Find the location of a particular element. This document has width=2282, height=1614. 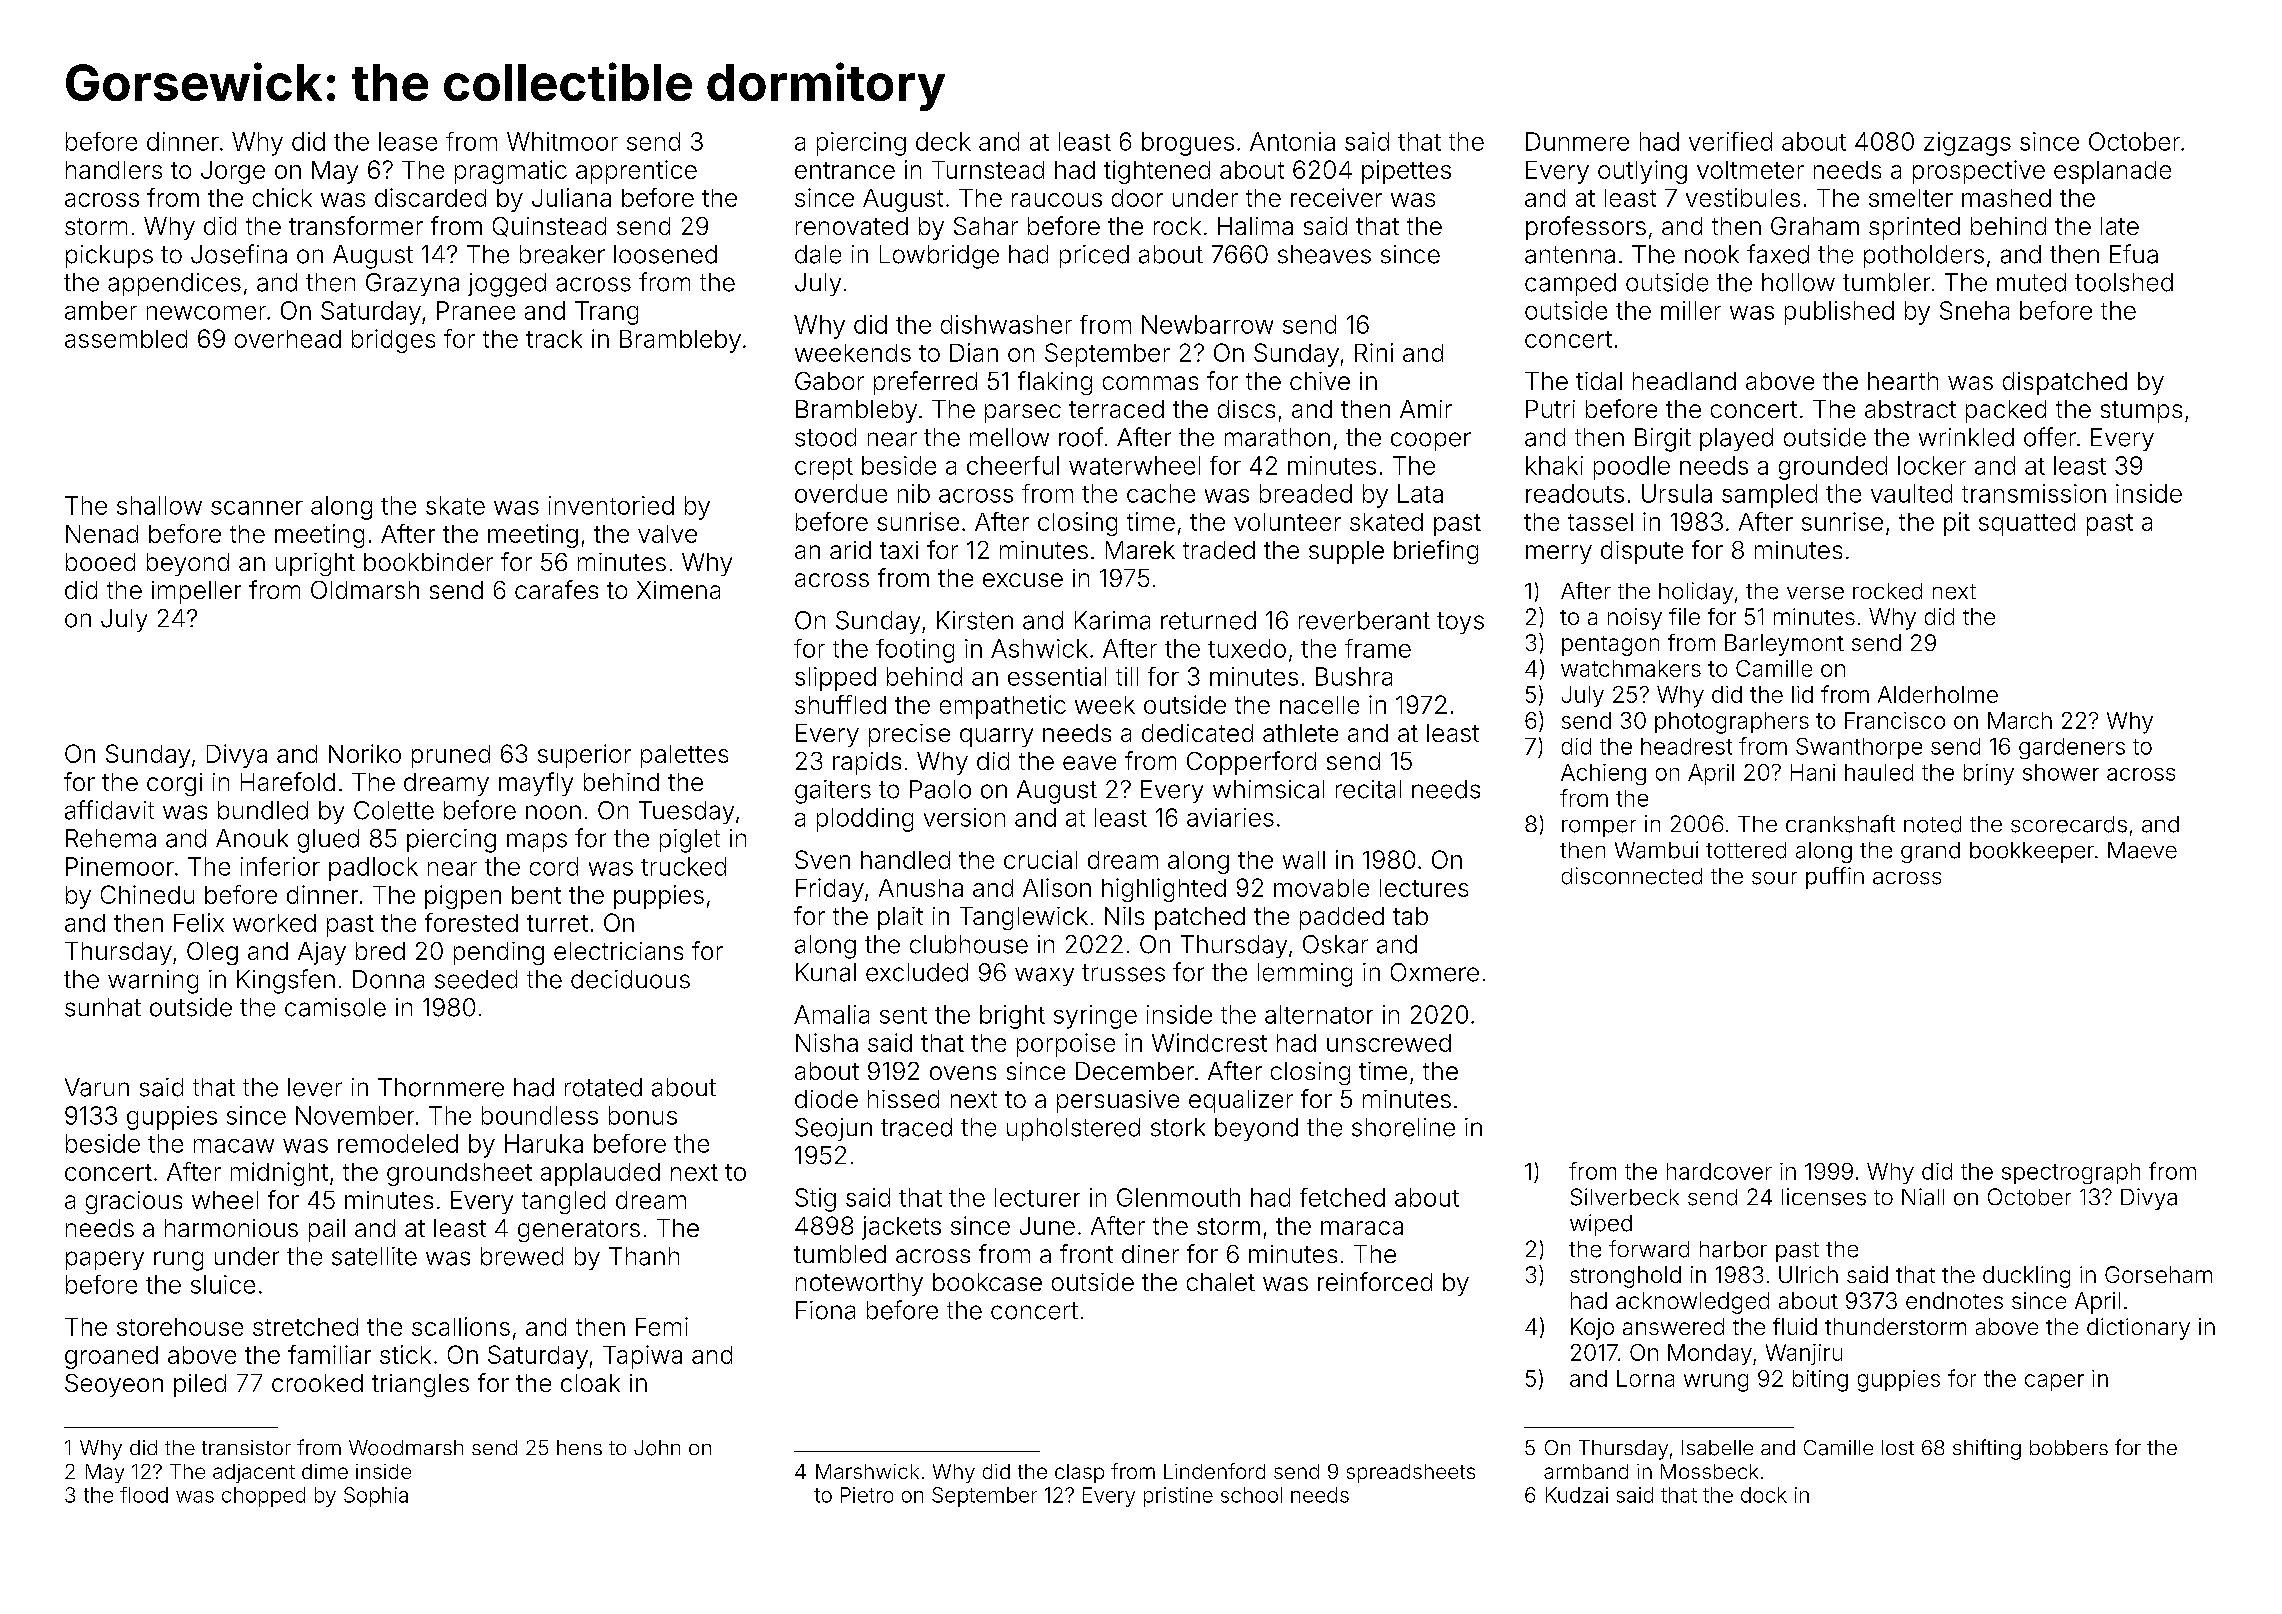

Maeve is located at coordinates (2142, 850).
